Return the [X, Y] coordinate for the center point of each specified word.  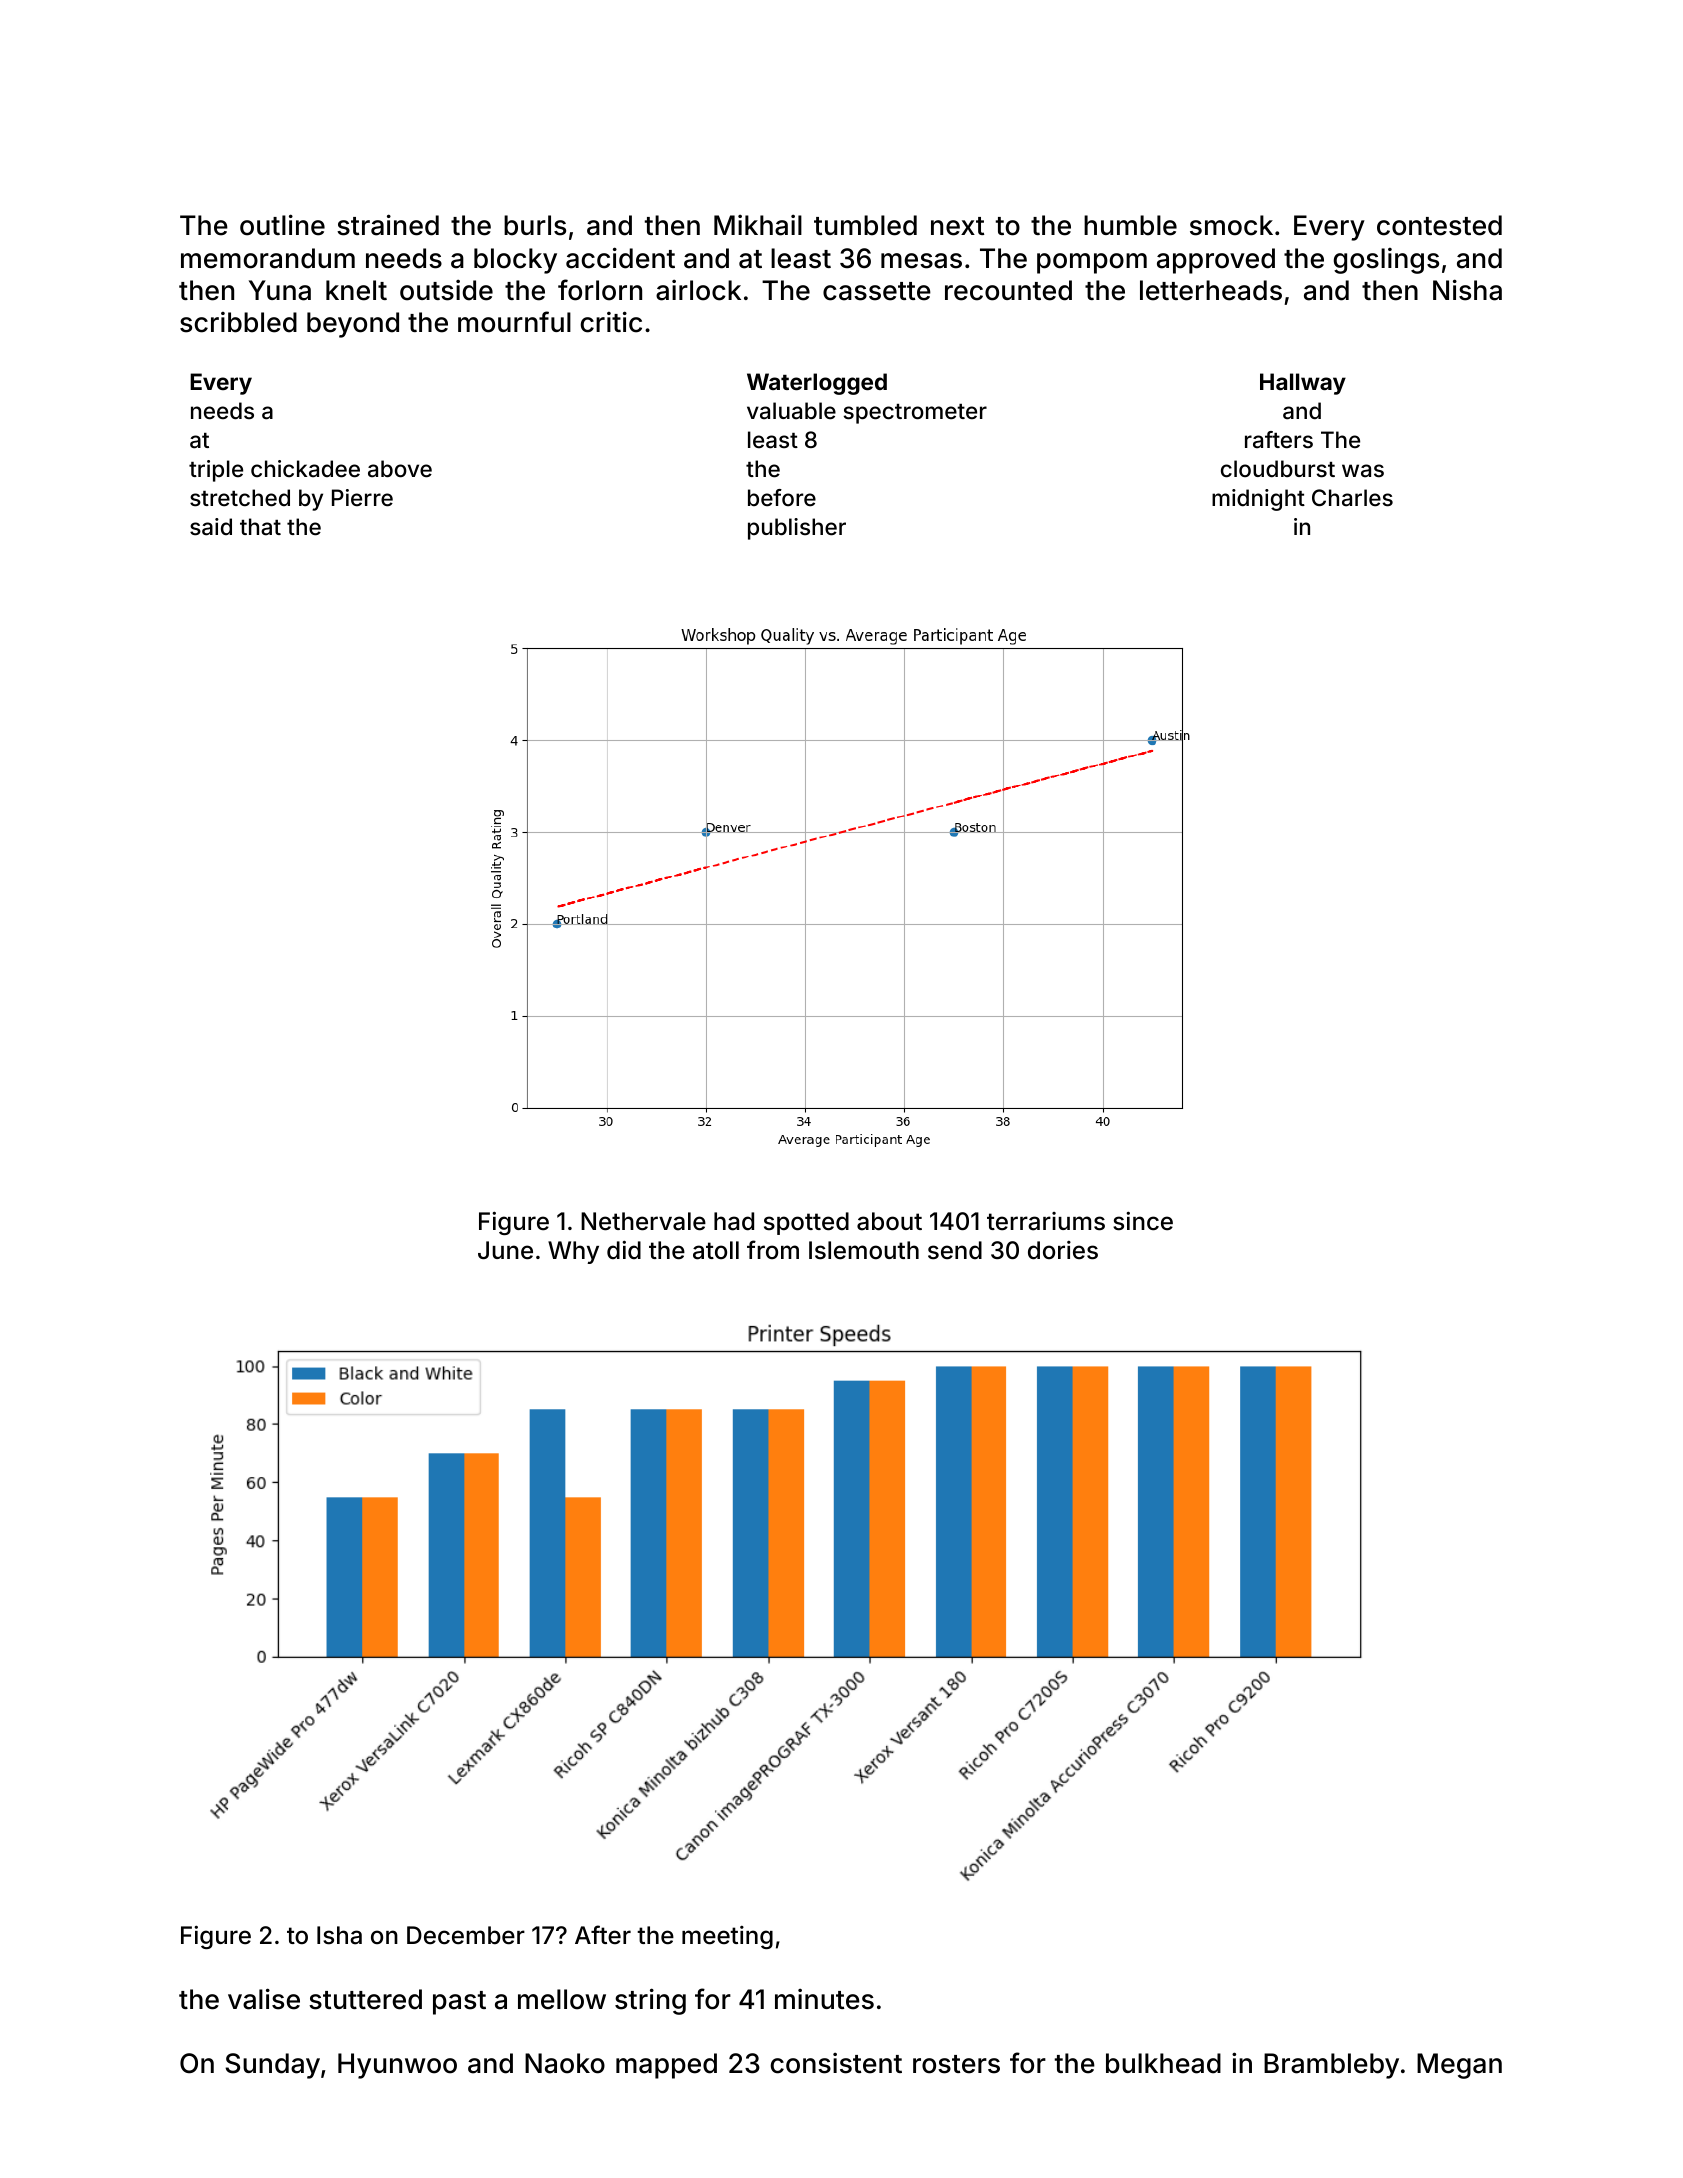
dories [1063, 1250]
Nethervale [643, 1221]
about [889, 1221]
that [260, 527]
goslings [1386, 261]
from [773, 1249]
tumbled [865, 225]
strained [388, 225]
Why [573, 1252]
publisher [797, 529]
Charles [1352, 498]
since [1143, 1221]
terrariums [1046, 1221]
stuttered [365, 1999]
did [624, 1250]
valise [264, 1999]
